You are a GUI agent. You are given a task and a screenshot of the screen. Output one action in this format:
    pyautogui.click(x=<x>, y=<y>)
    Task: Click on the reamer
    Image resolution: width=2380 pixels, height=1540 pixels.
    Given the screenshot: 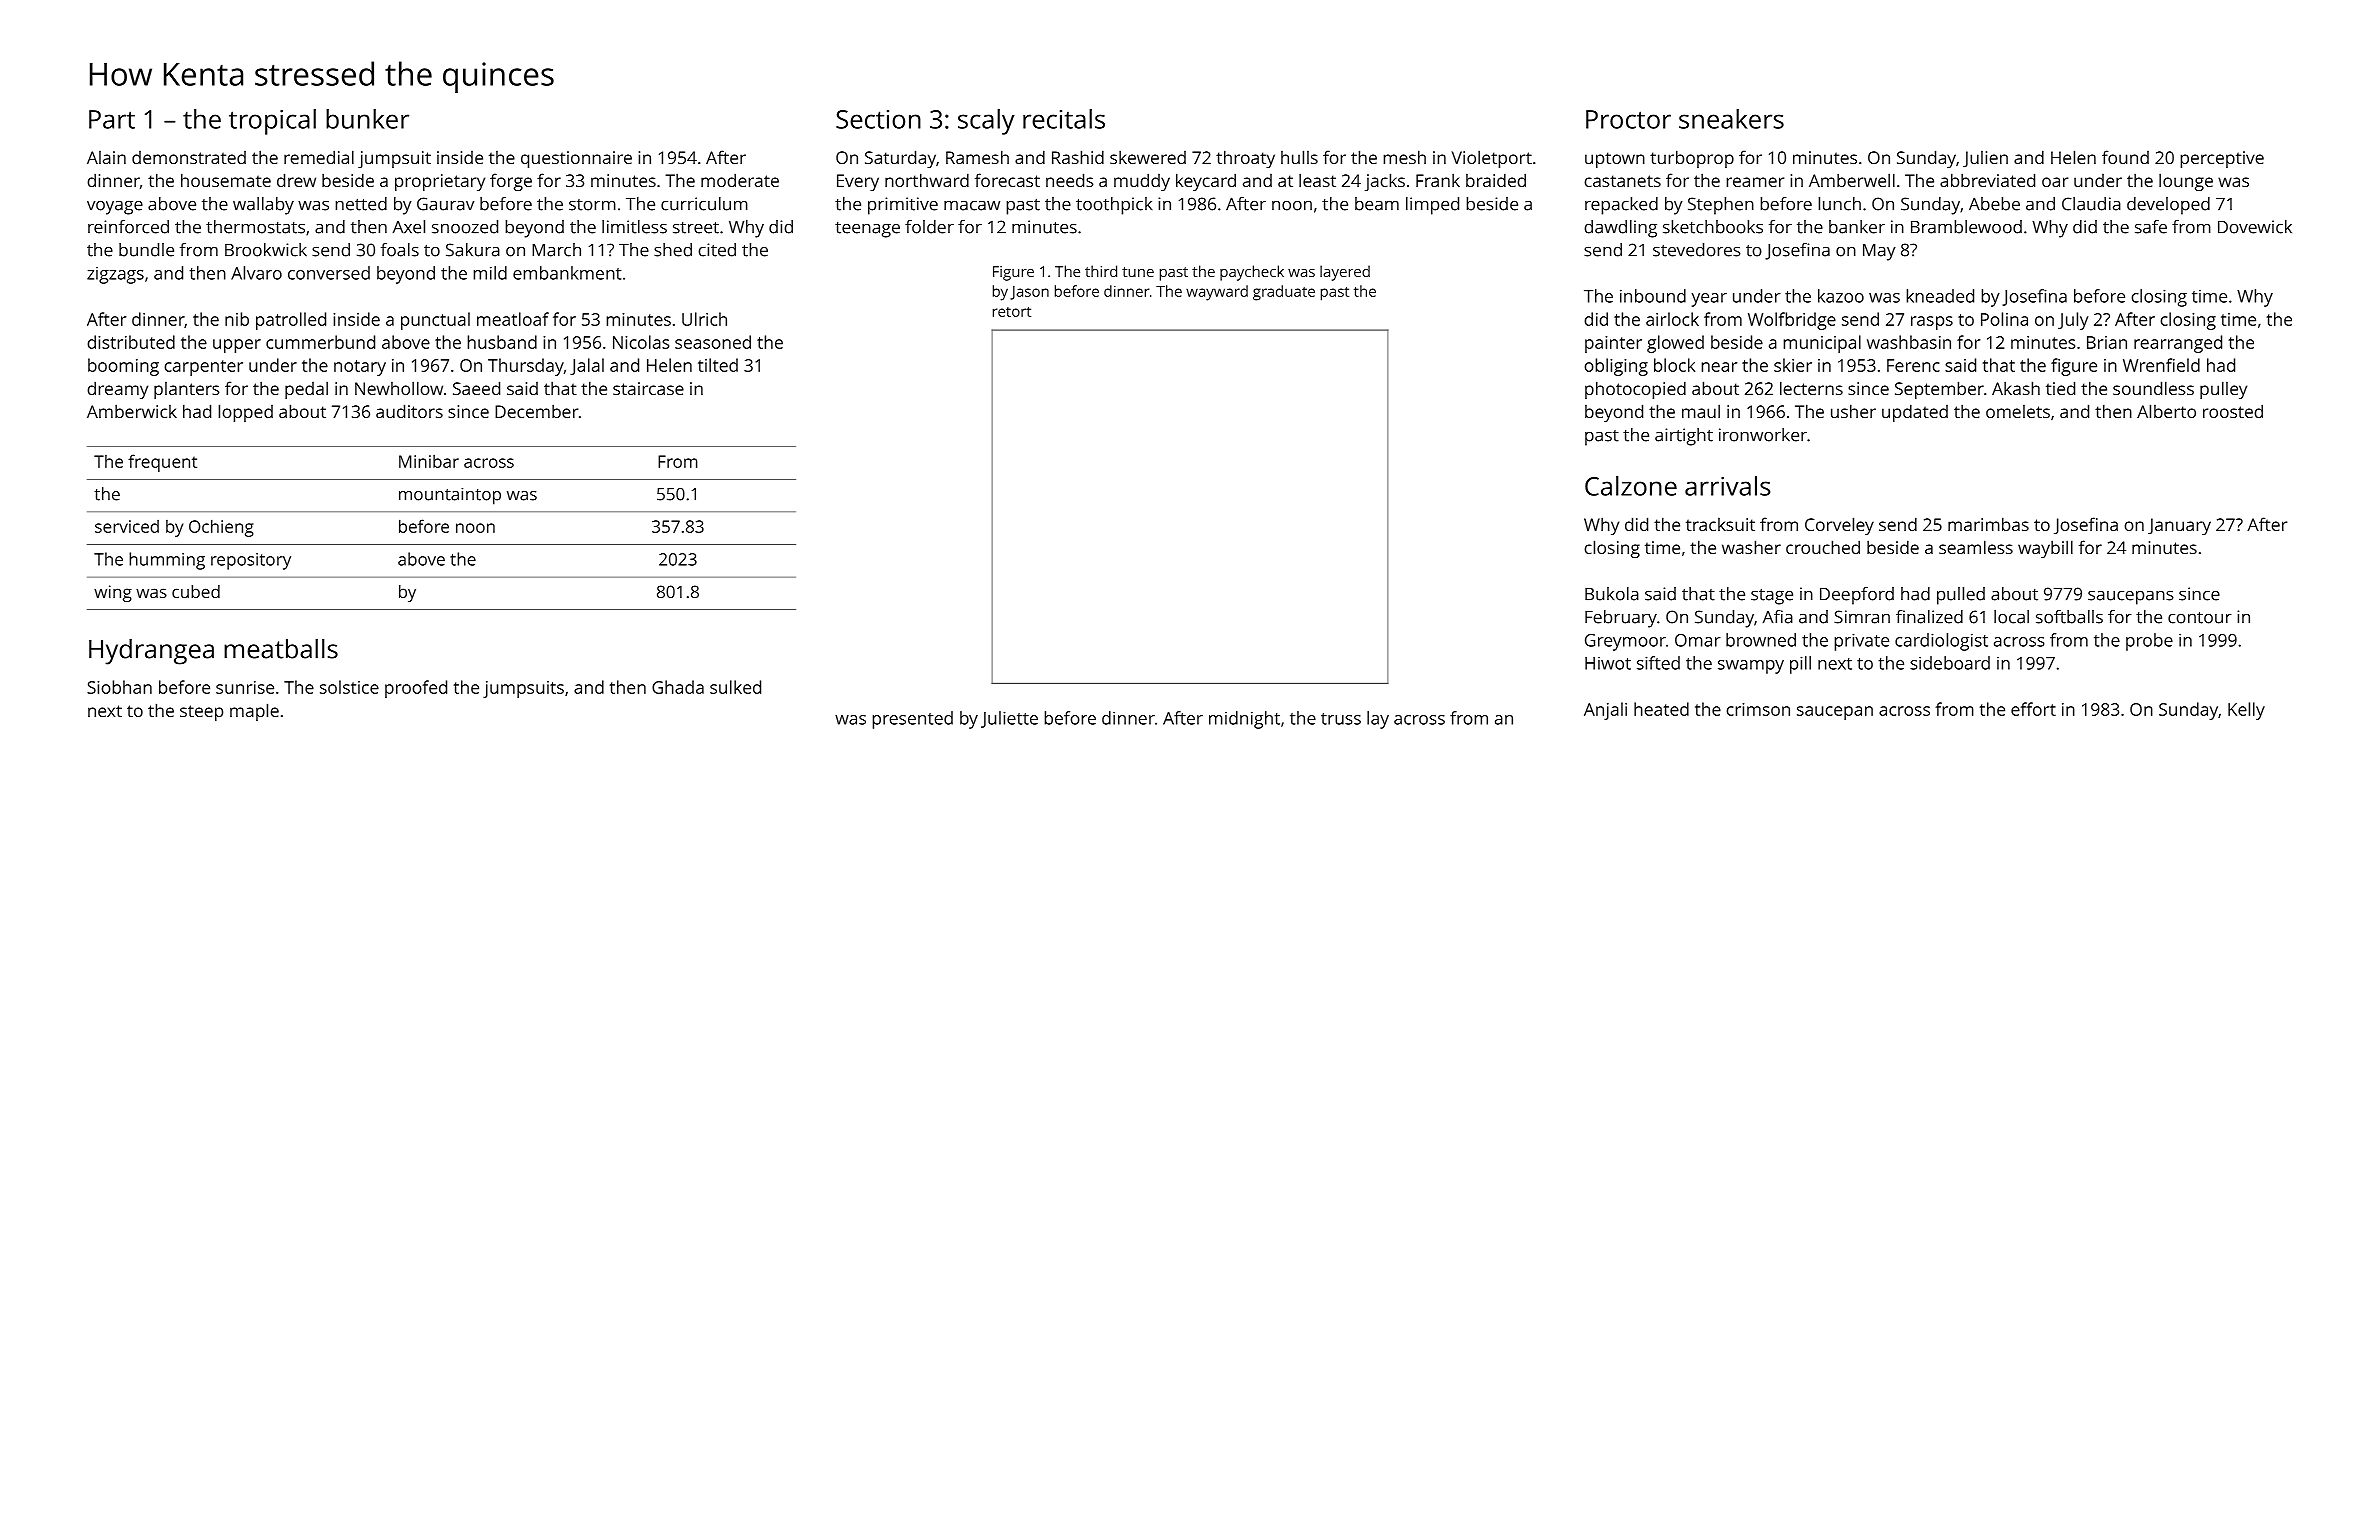 What is the action you would take?
    pyautogui.click(x=1755, y=182)
